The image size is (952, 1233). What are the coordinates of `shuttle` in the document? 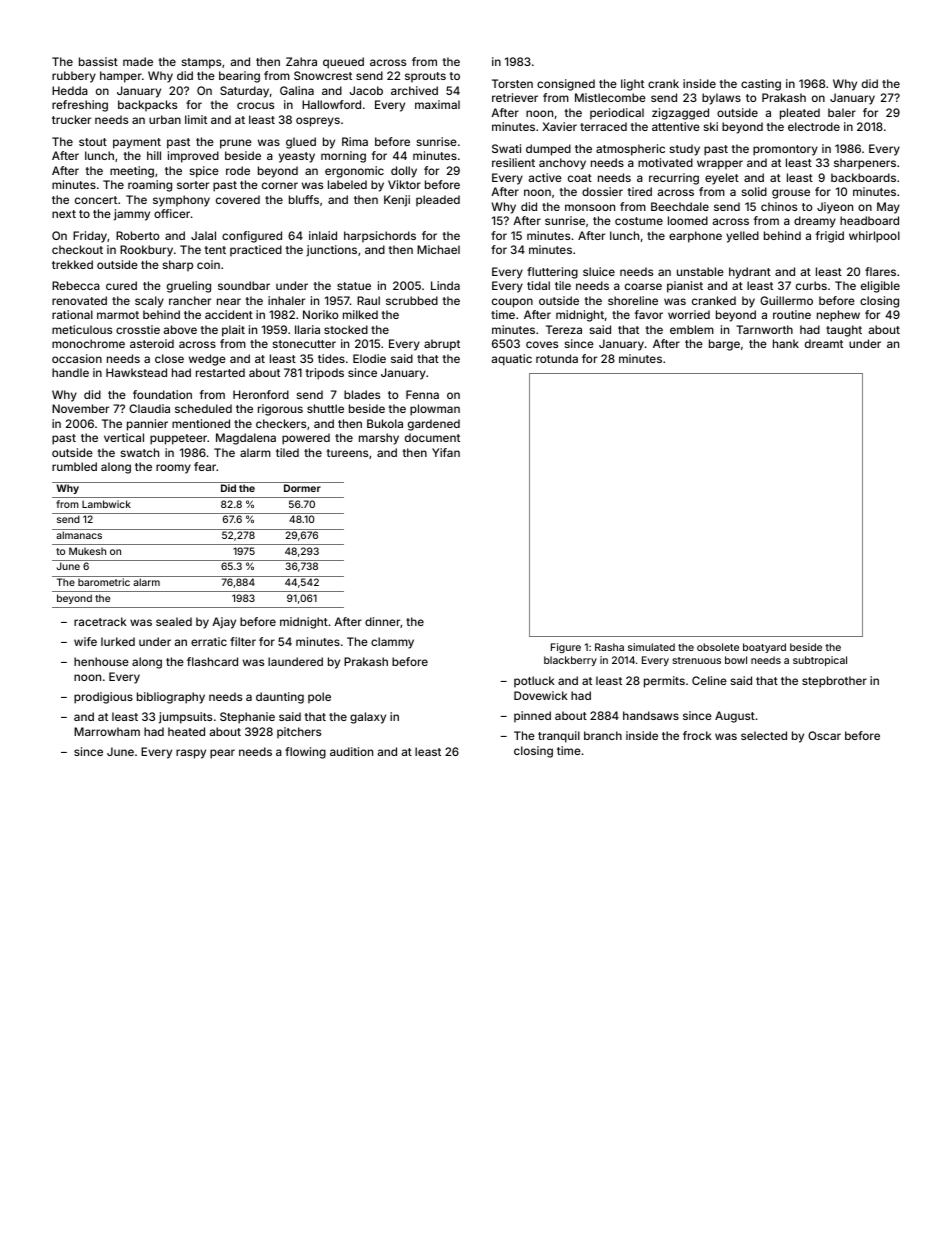 It's located at (325, 408).
